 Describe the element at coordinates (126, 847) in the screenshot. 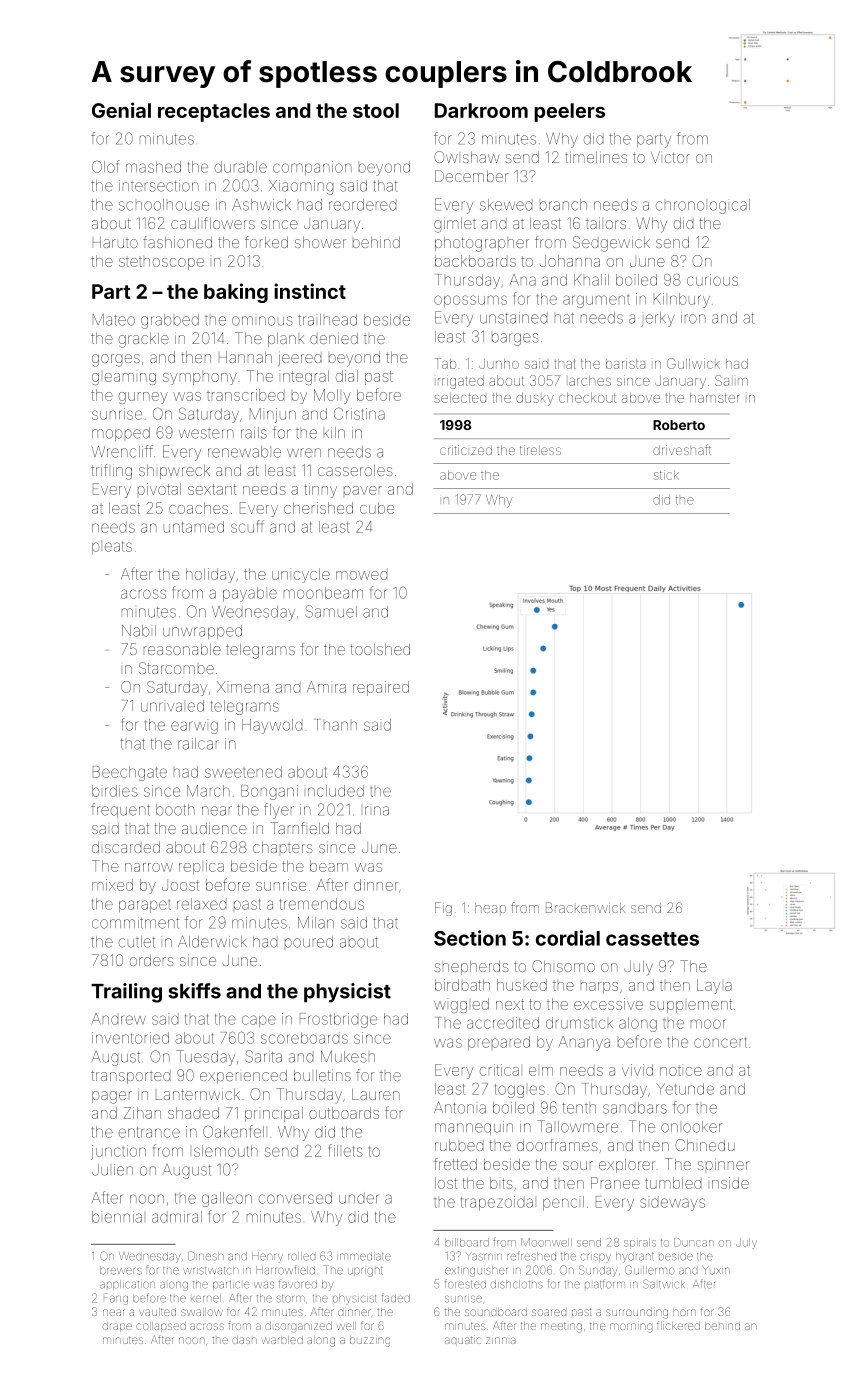

I see `discarded` at that location.
